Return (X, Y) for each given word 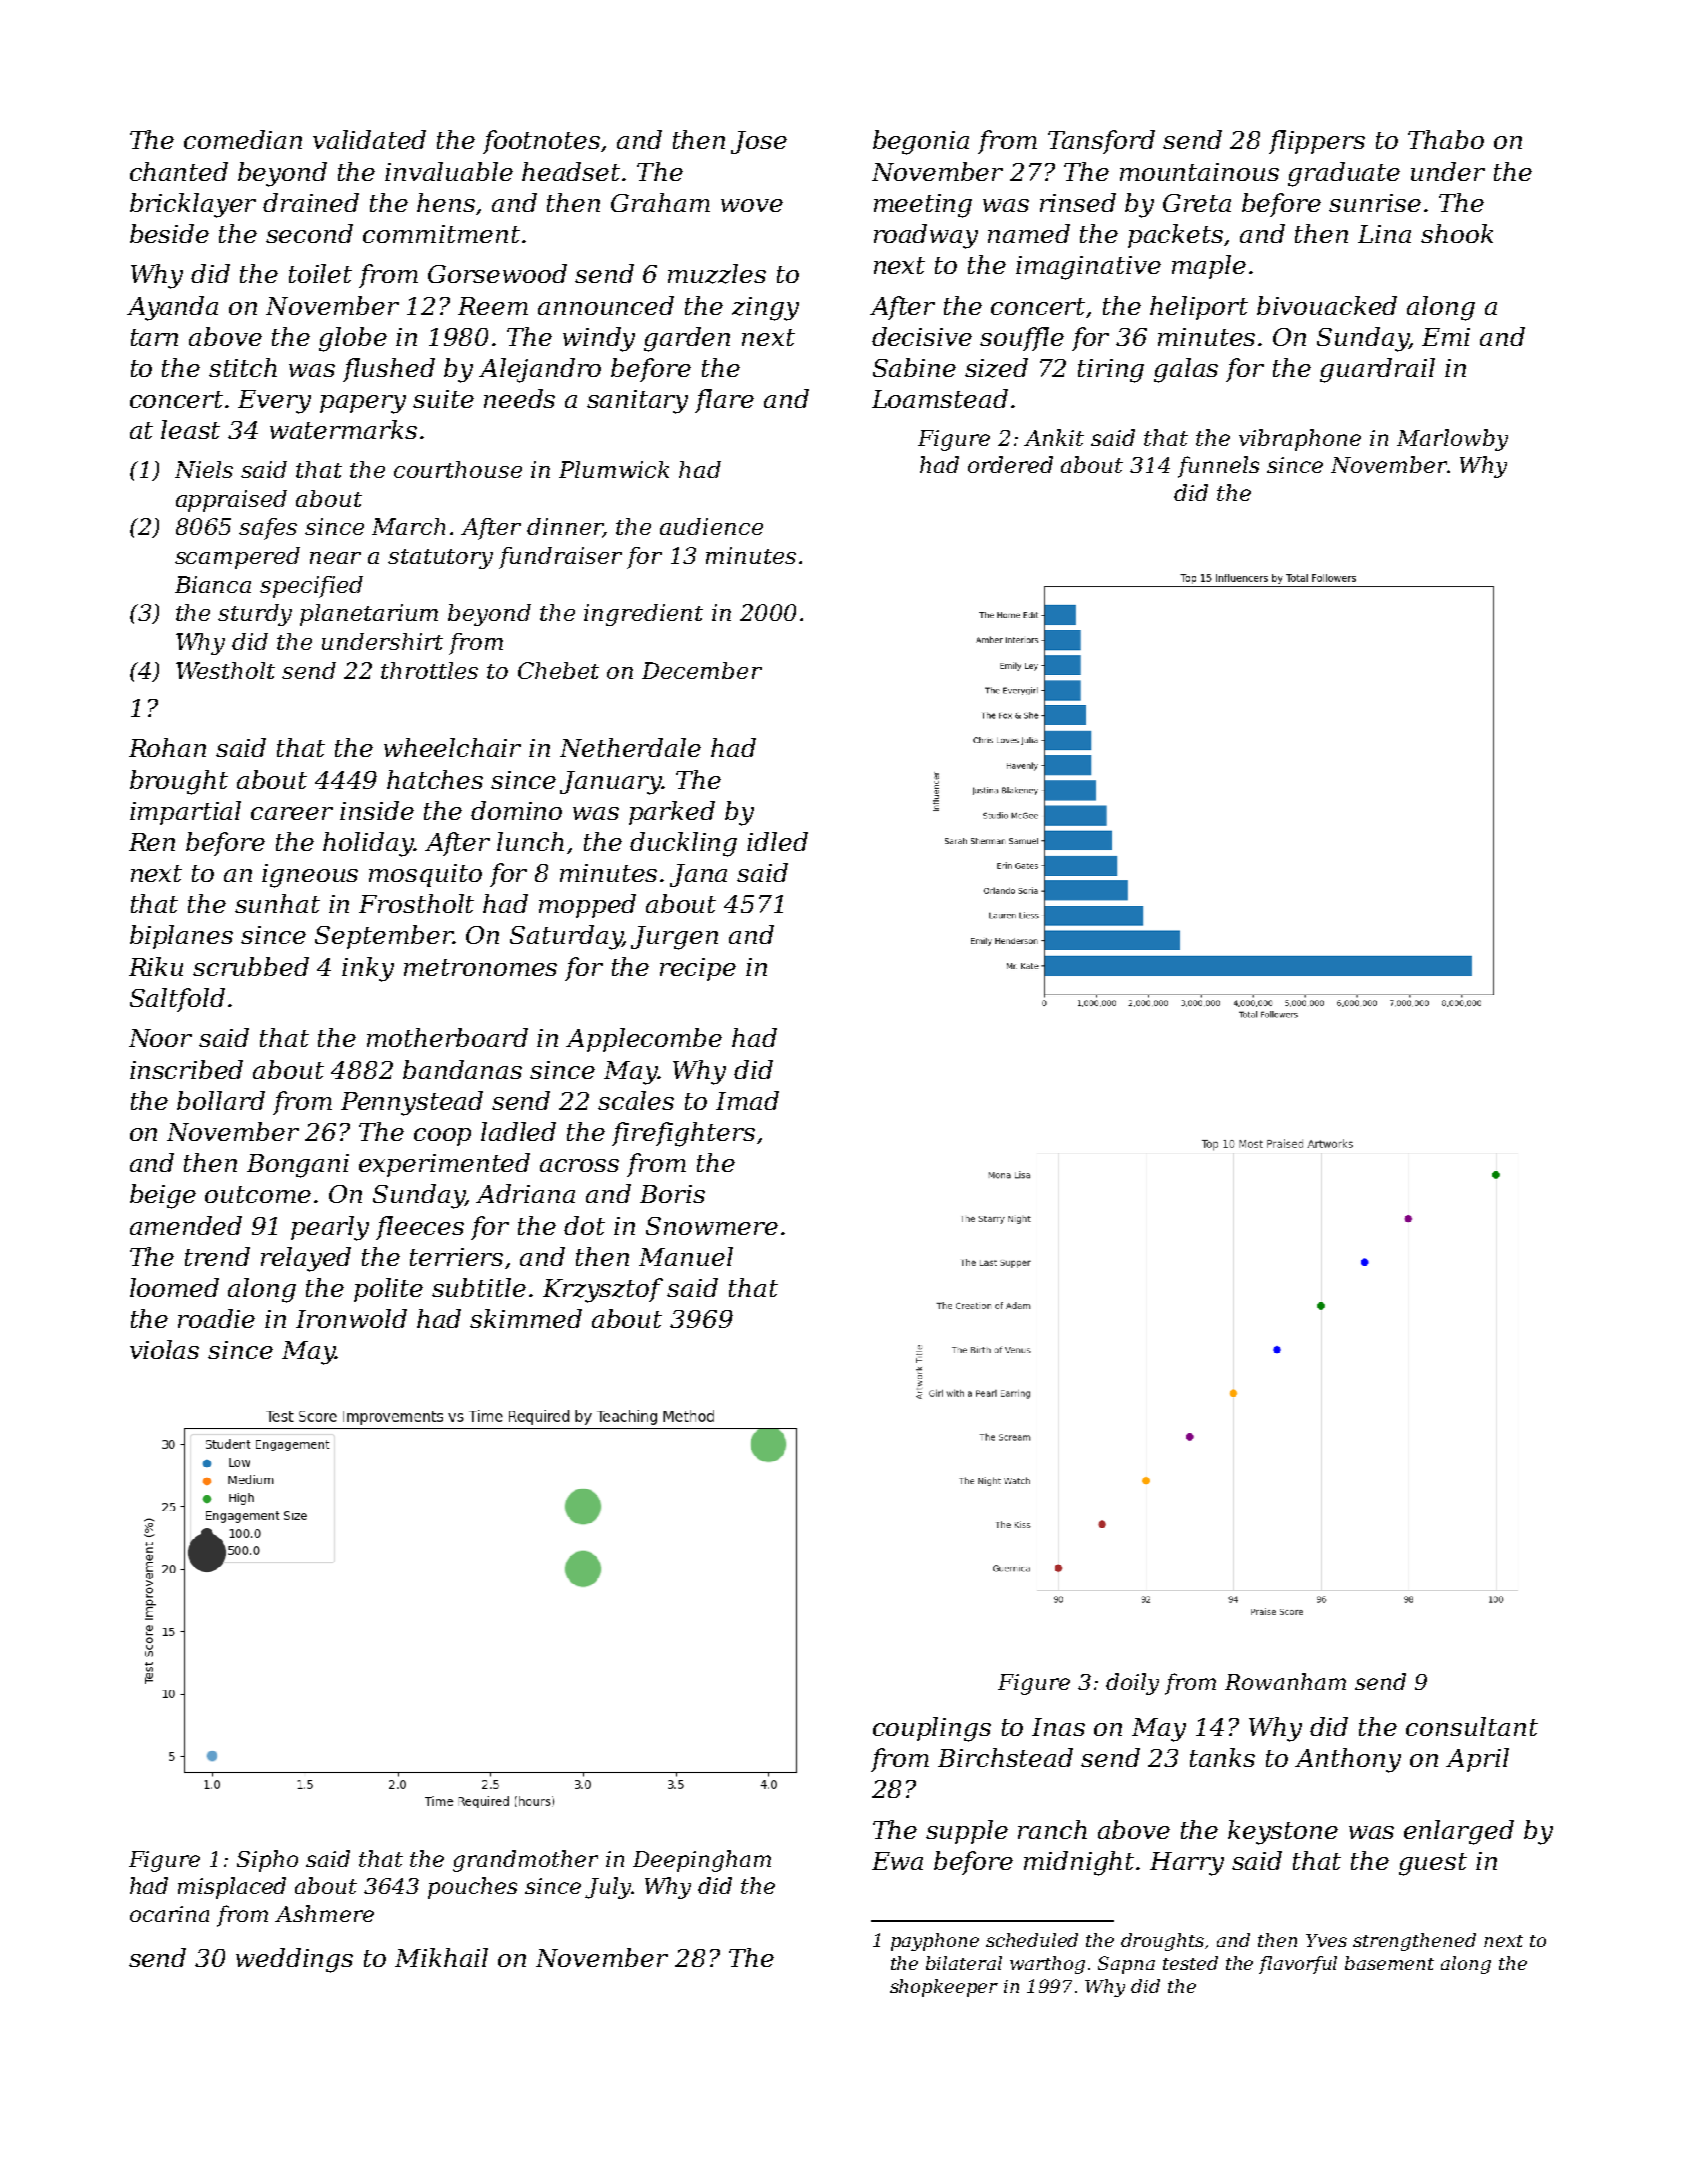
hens (446, 202)
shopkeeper (944, 1988)
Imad (747, 1100)
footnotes (541, 142)
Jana (698, 875)
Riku (156, 966)
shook (1457, 233)
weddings (294, 1960)
